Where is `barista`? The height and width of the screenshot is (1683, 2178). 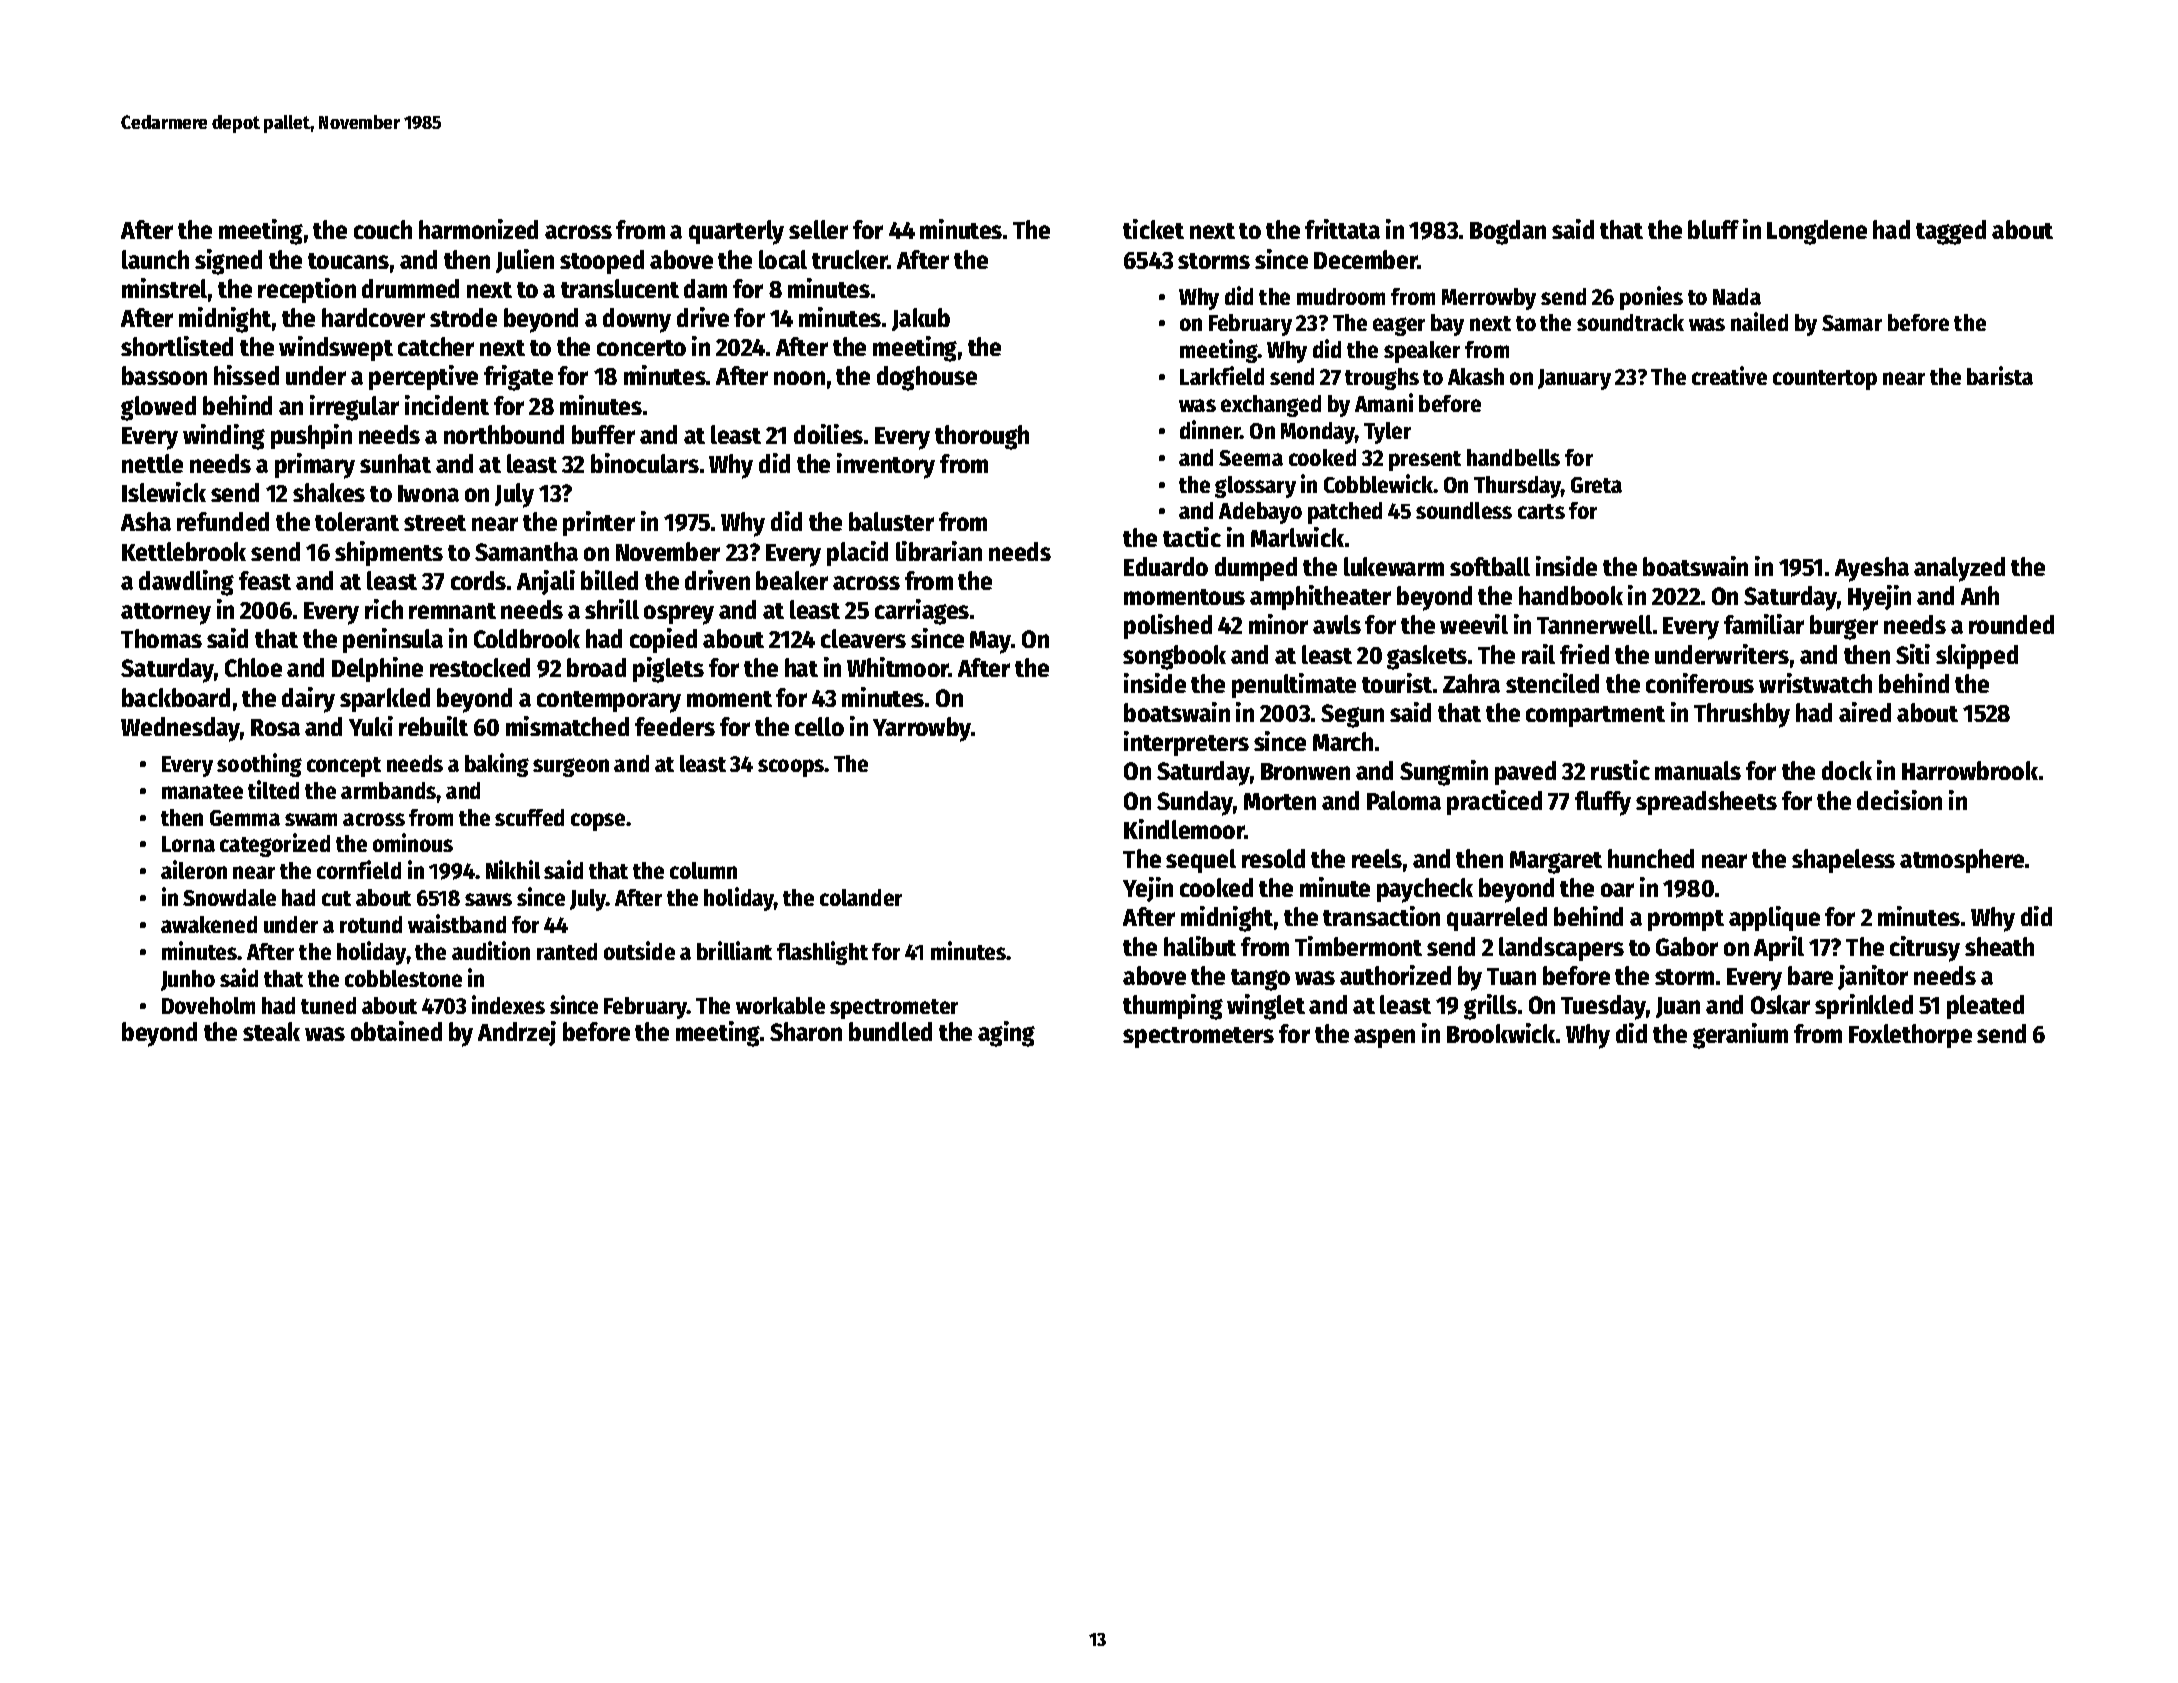
barista is located at coordinates (2000, 375).
